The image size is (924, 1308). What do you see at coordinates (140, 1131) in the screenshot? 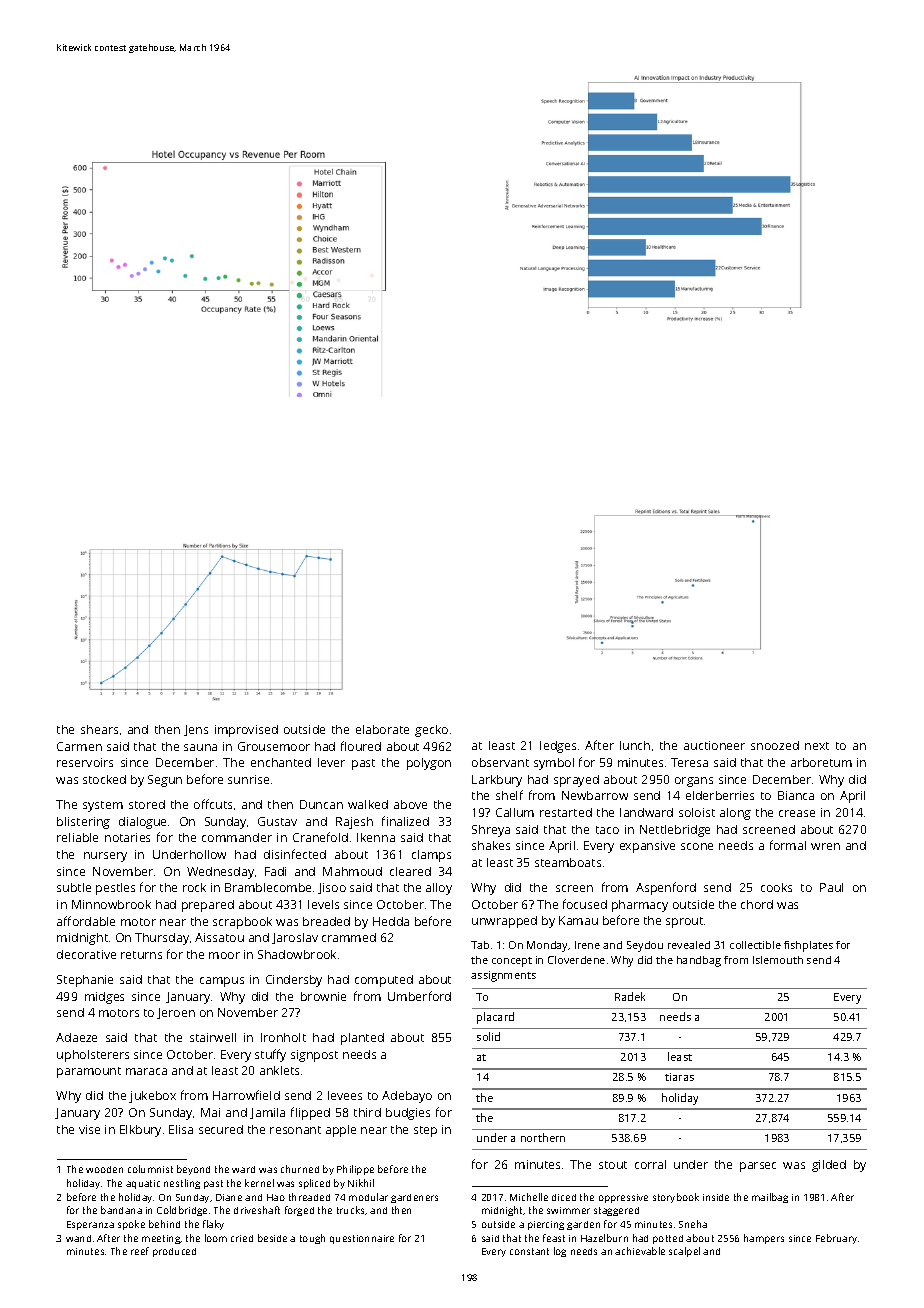
I see `Elkbury` at bounding box center [140, 1131].
